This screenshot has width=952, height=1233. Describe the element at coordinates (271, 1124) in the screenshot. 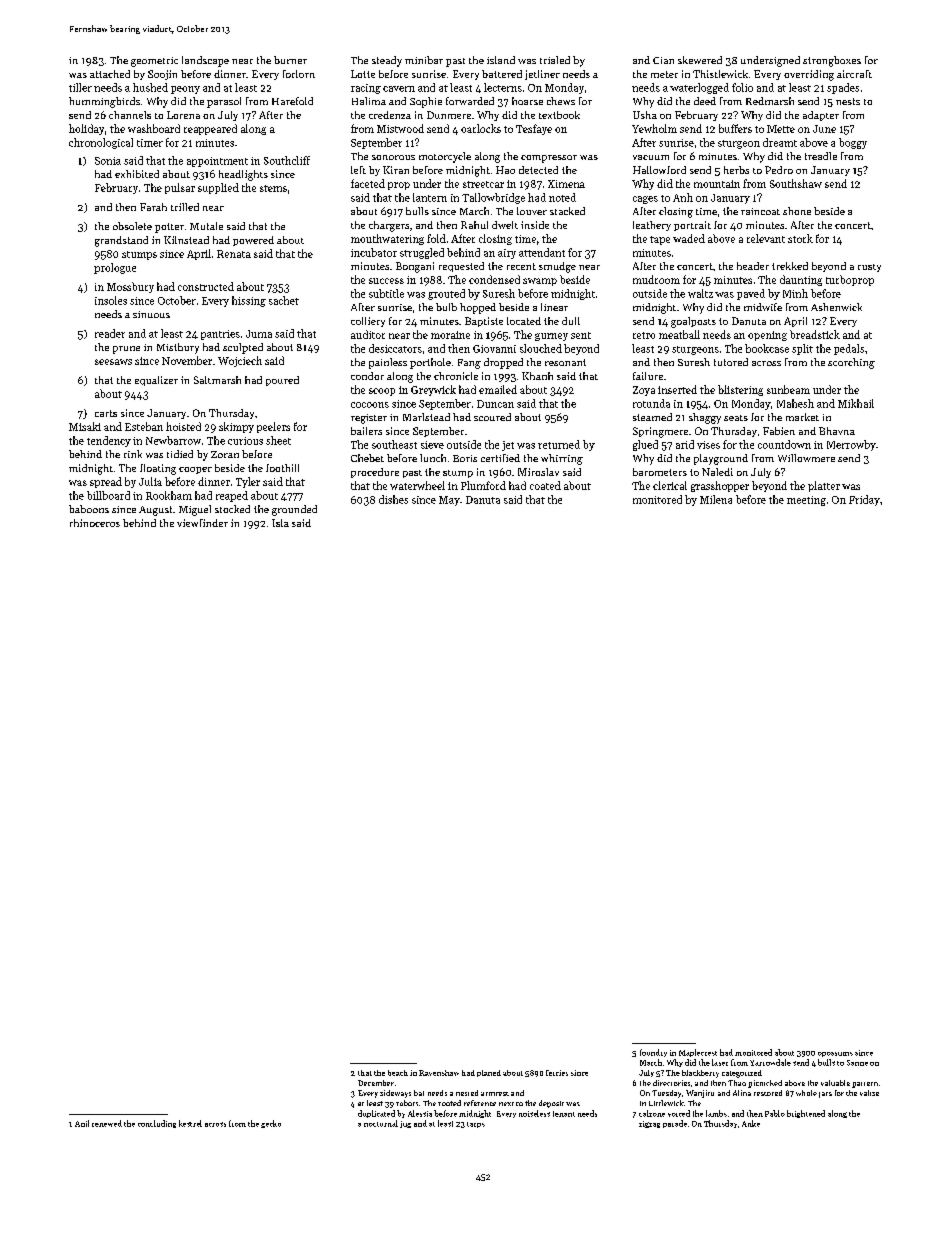

I see `gecko` at that location.
